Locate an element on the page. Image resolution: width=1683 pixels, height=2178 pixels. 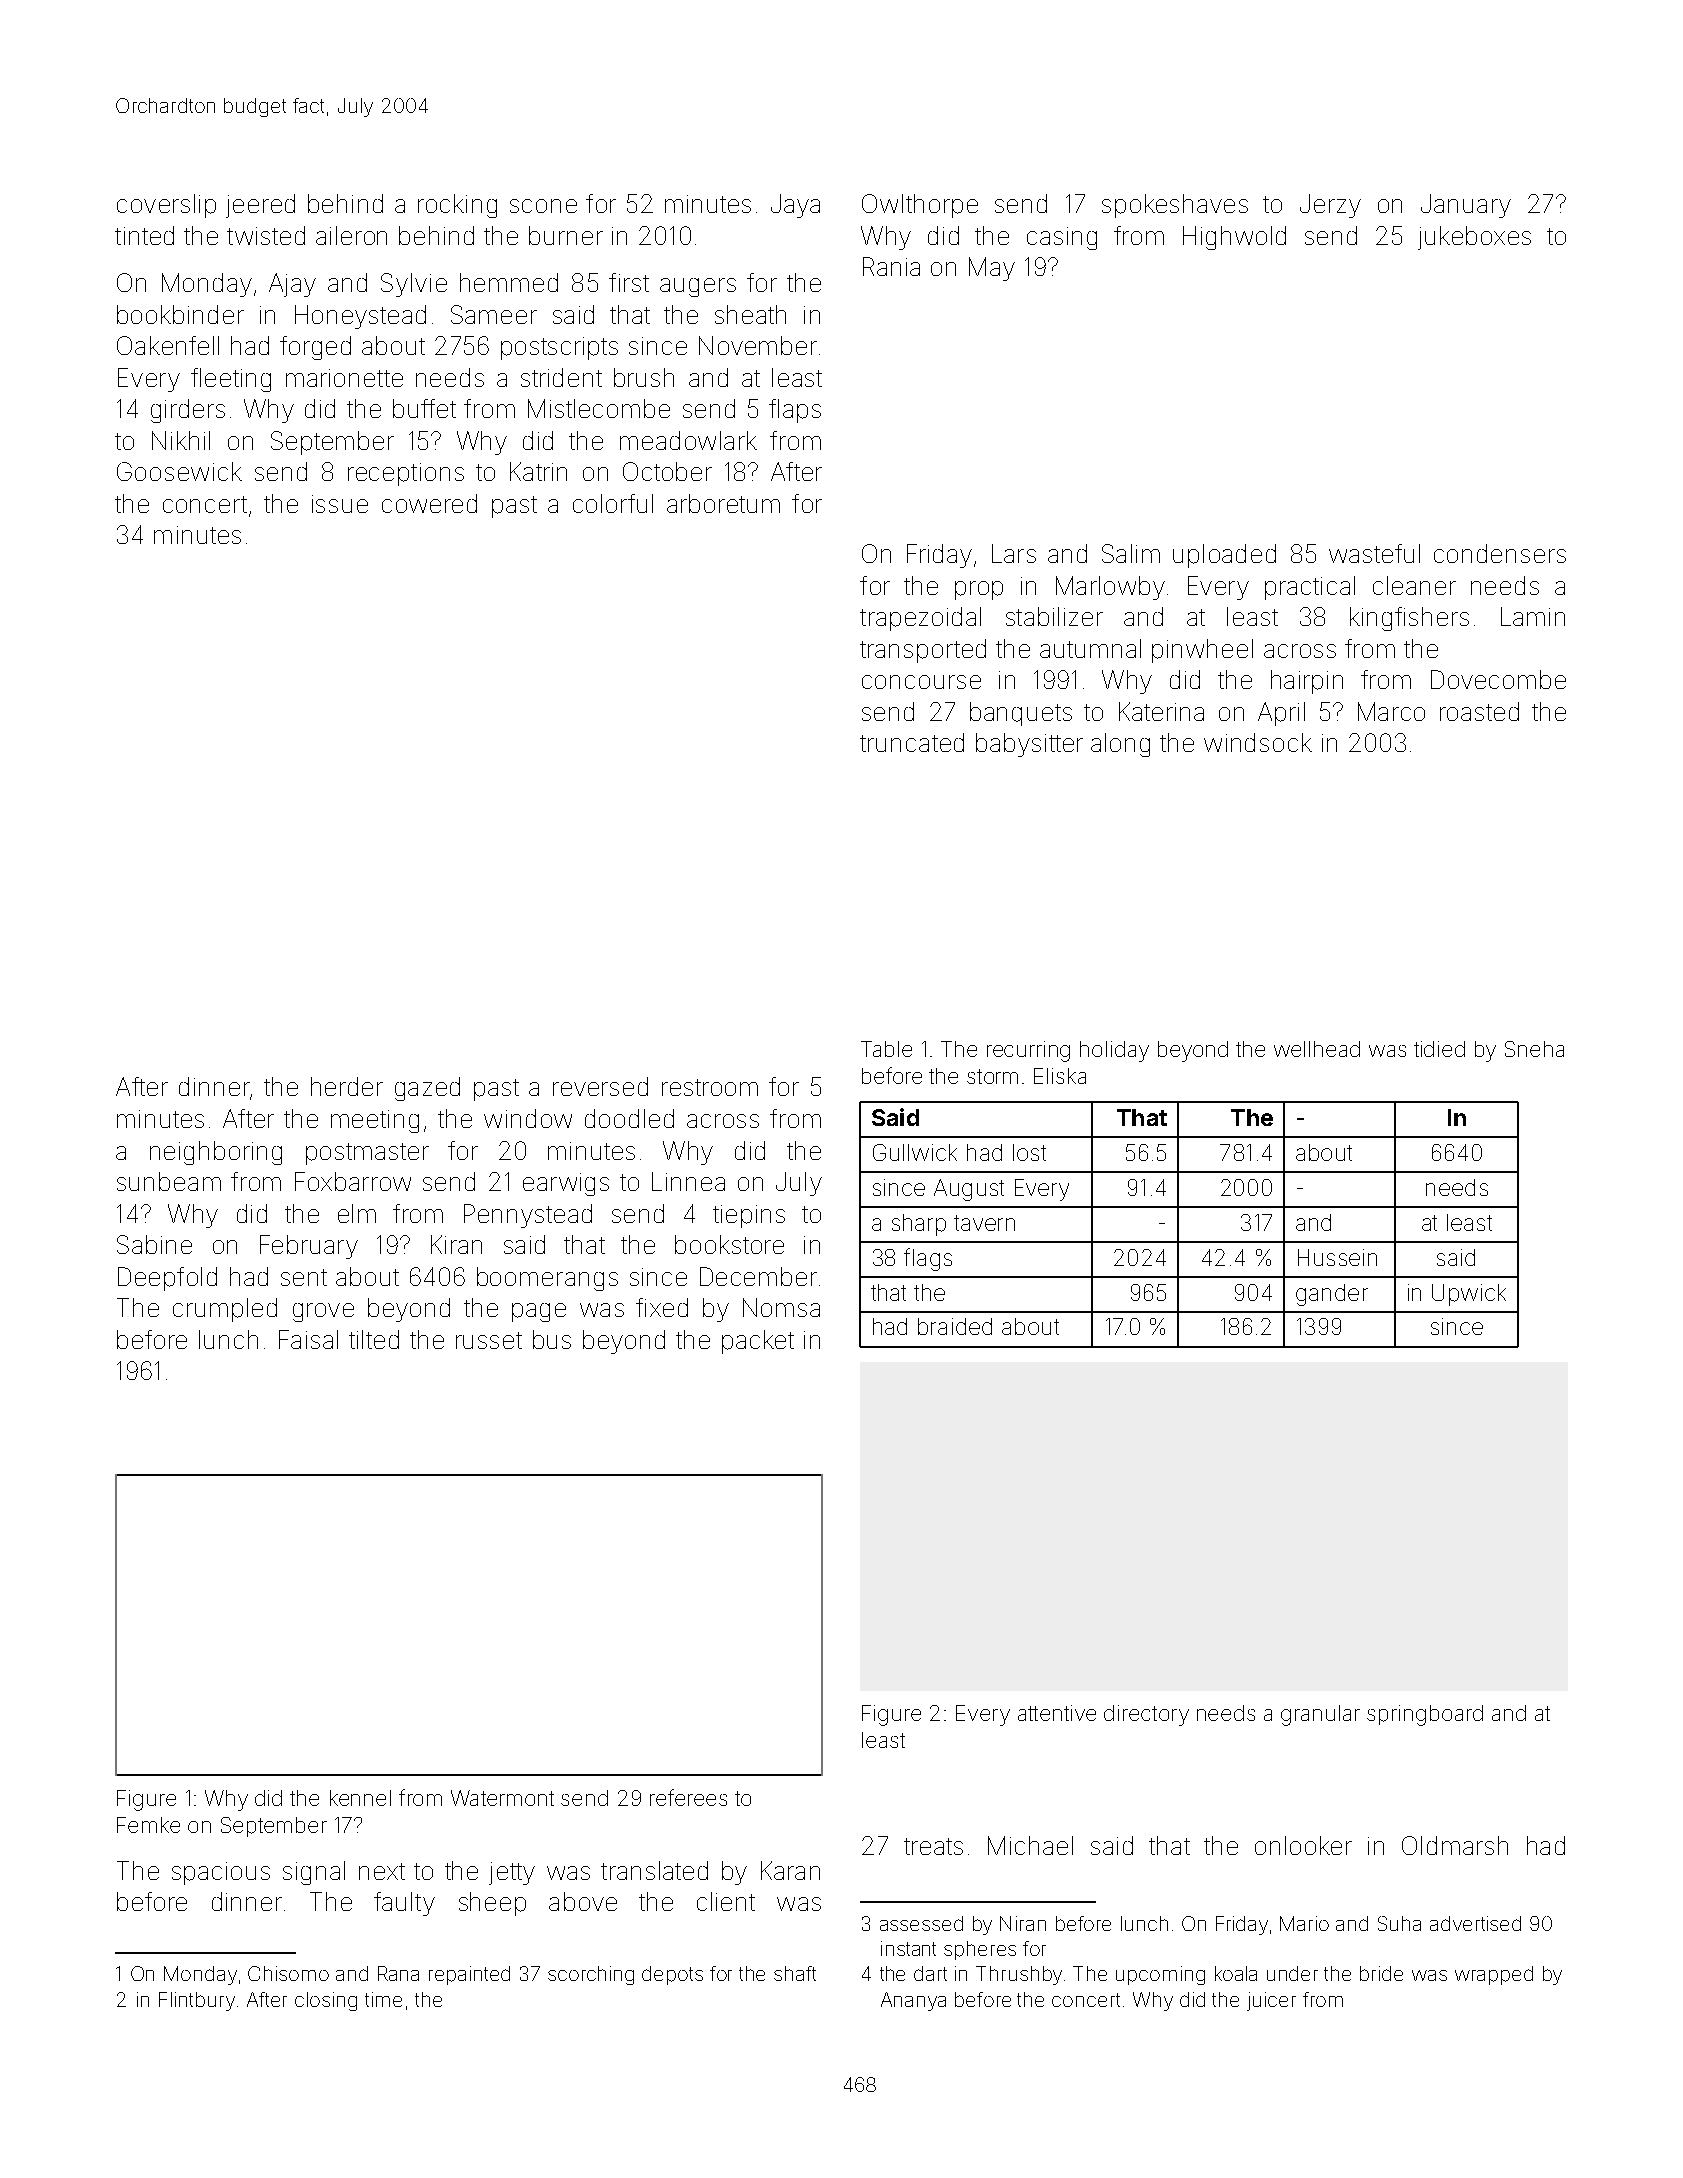
Watermont is located at coordinates (502, 1798).
